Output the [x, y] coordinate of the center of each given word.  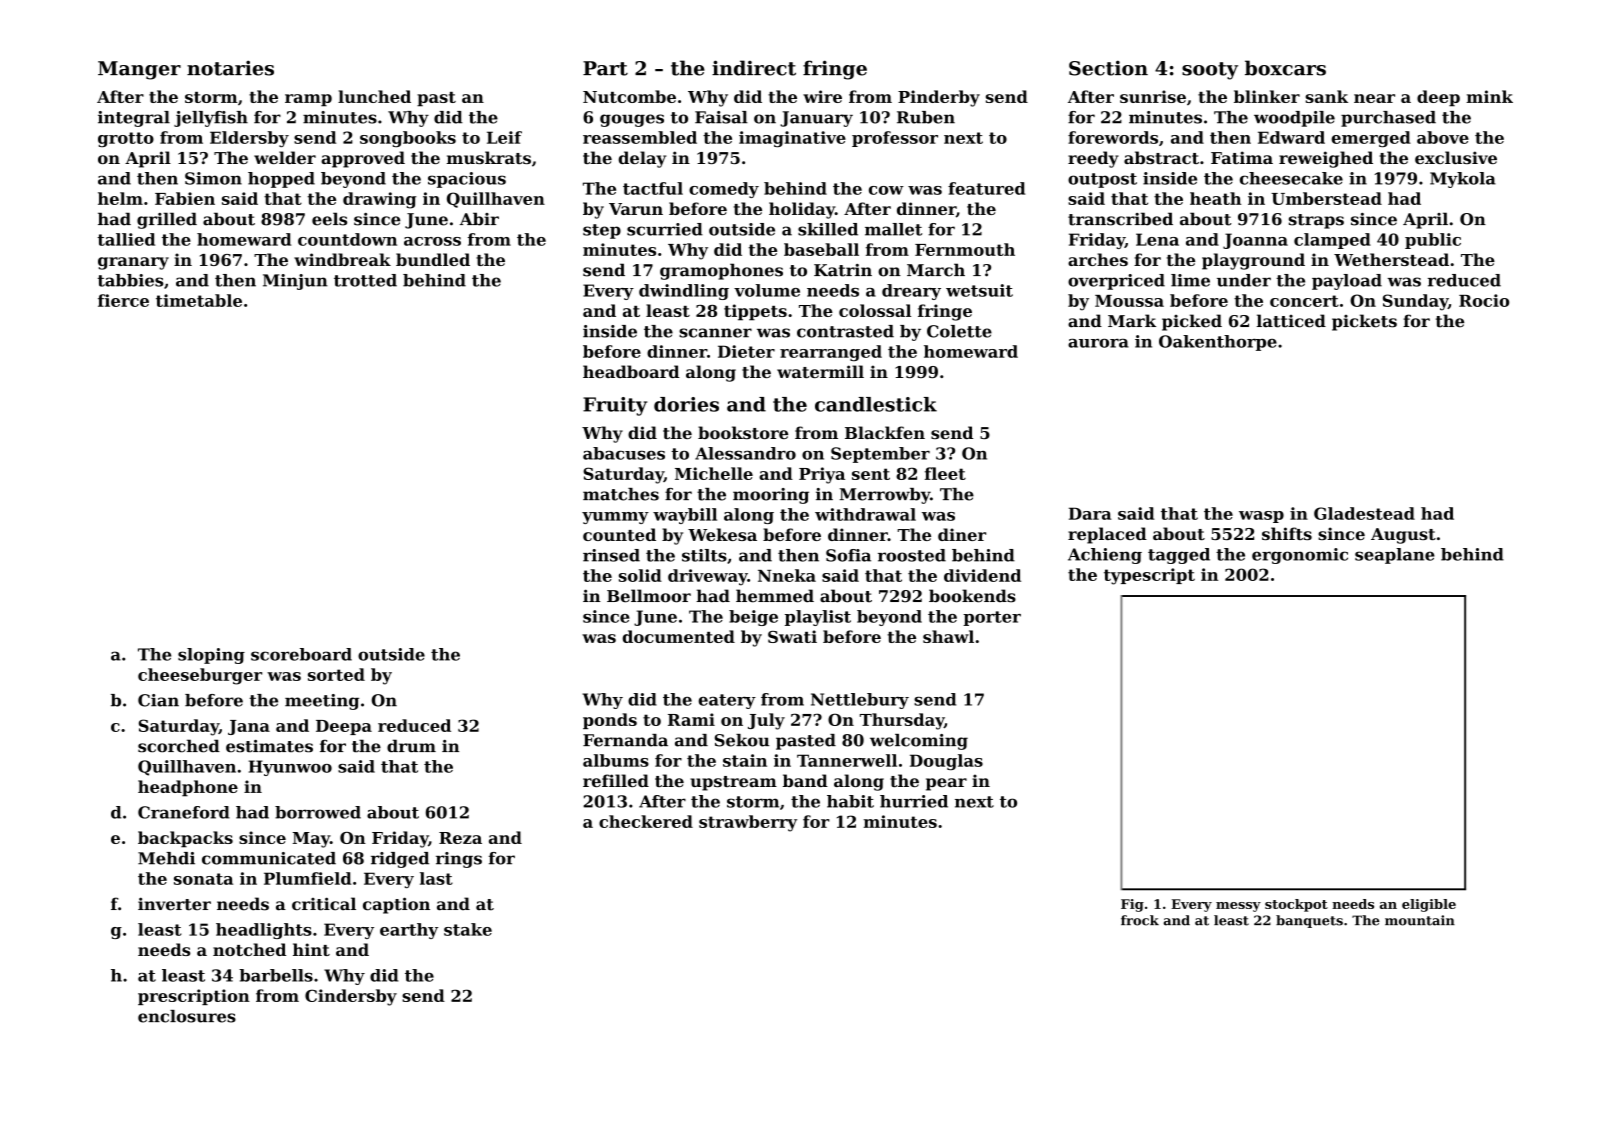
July [766, 721]
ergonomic [1300, 556]
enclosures [187, 1016]
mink [1489, 96]
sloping [211, 656]
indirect [754, 68]
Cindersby [351, 997]
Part [605, 68]
